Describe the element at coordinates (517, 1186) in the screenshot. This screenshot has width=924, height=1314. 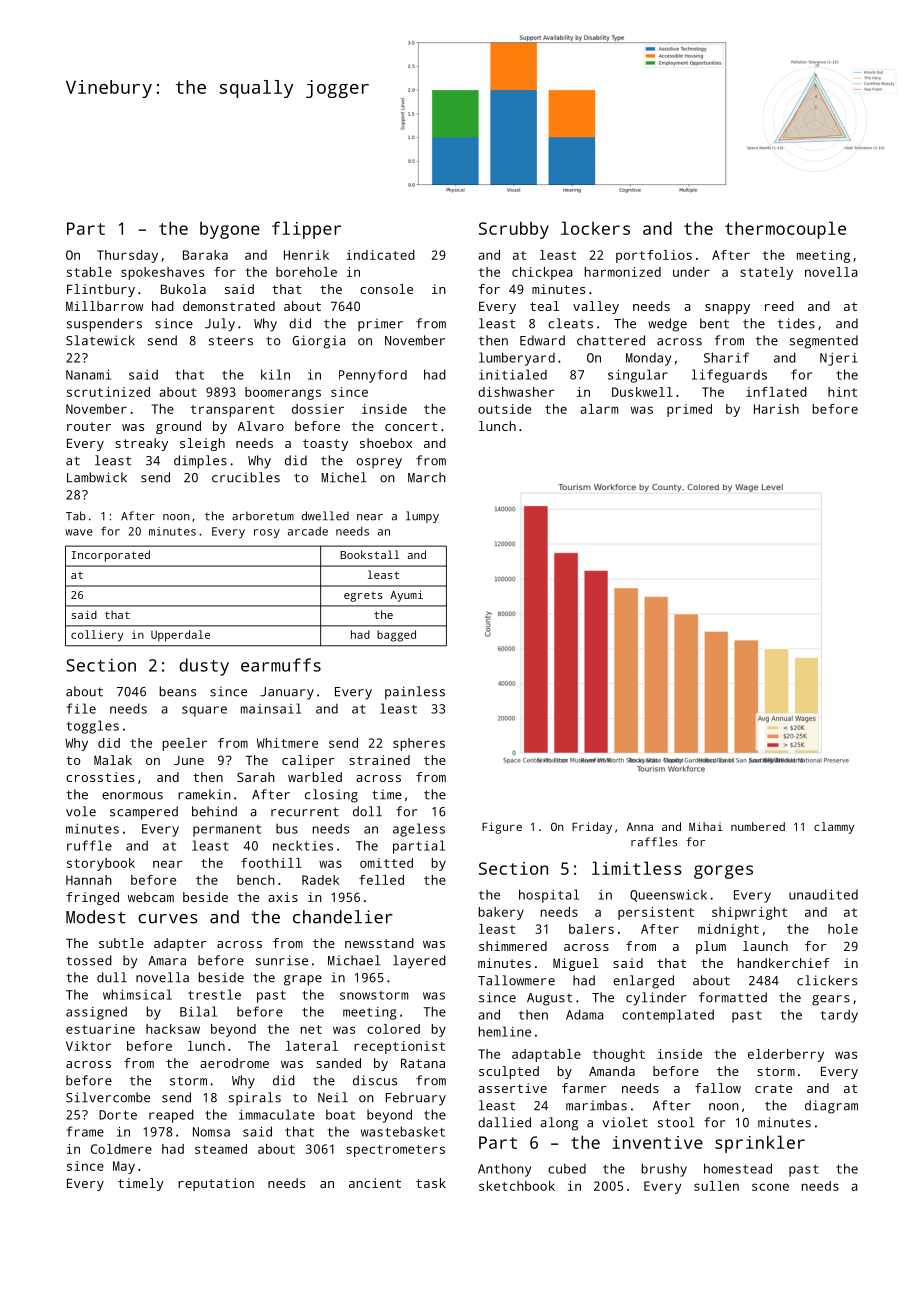
I see `sketchbook` at that location.
